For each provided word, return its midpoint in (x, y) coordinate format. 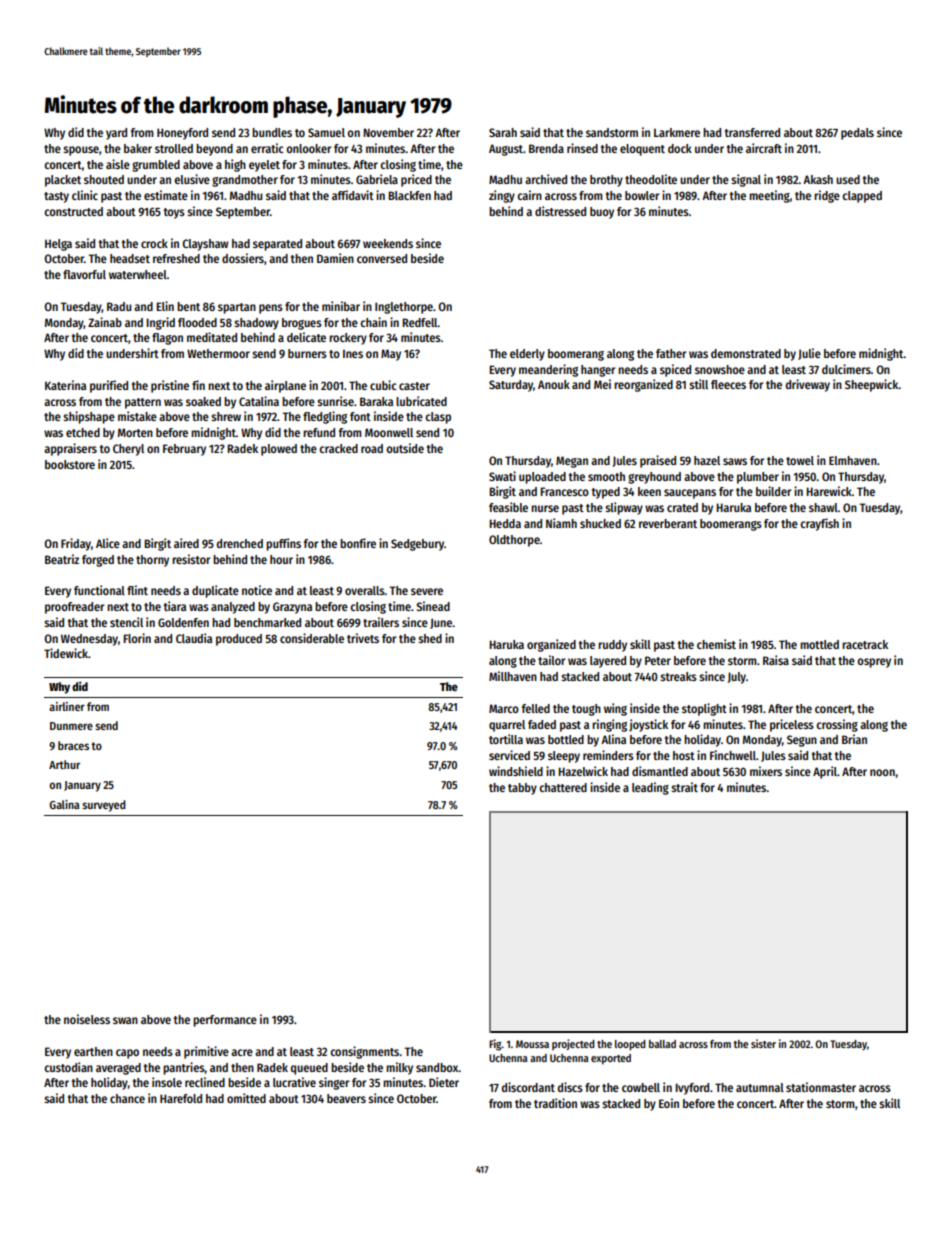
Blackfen (409, 195)
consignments (365, 1052)
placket (63, 181)
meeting (769, 196)
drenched (240, 543)
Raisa (776, 660)
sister (763, 1043)
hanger (598, 371)
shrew (226, 416)
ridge (827, 196)
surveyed (104, 806)
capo (127, 1054)
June (441, 623)
